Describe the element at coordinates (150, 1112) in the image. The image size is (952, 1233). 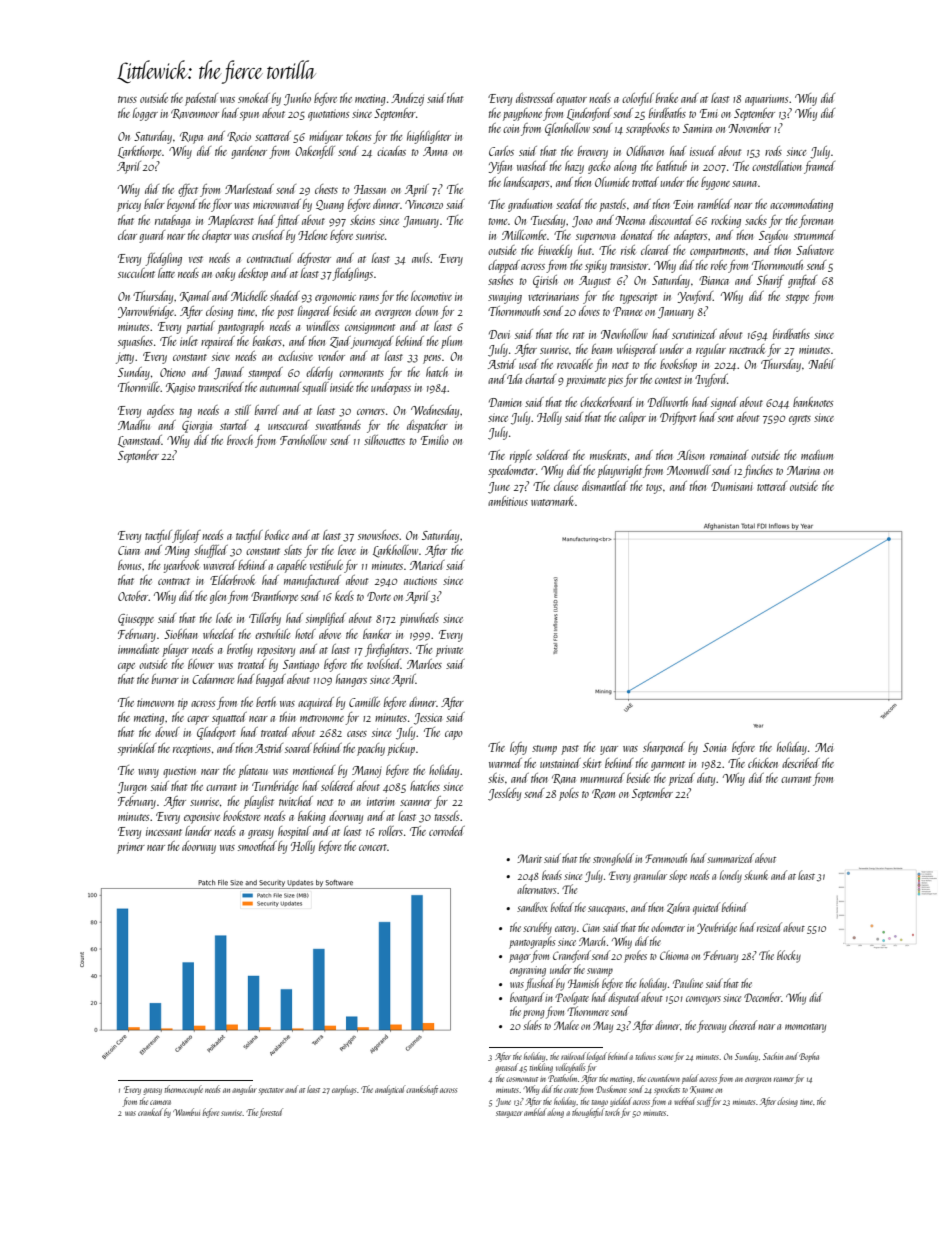
I see `cranked` at that location.
